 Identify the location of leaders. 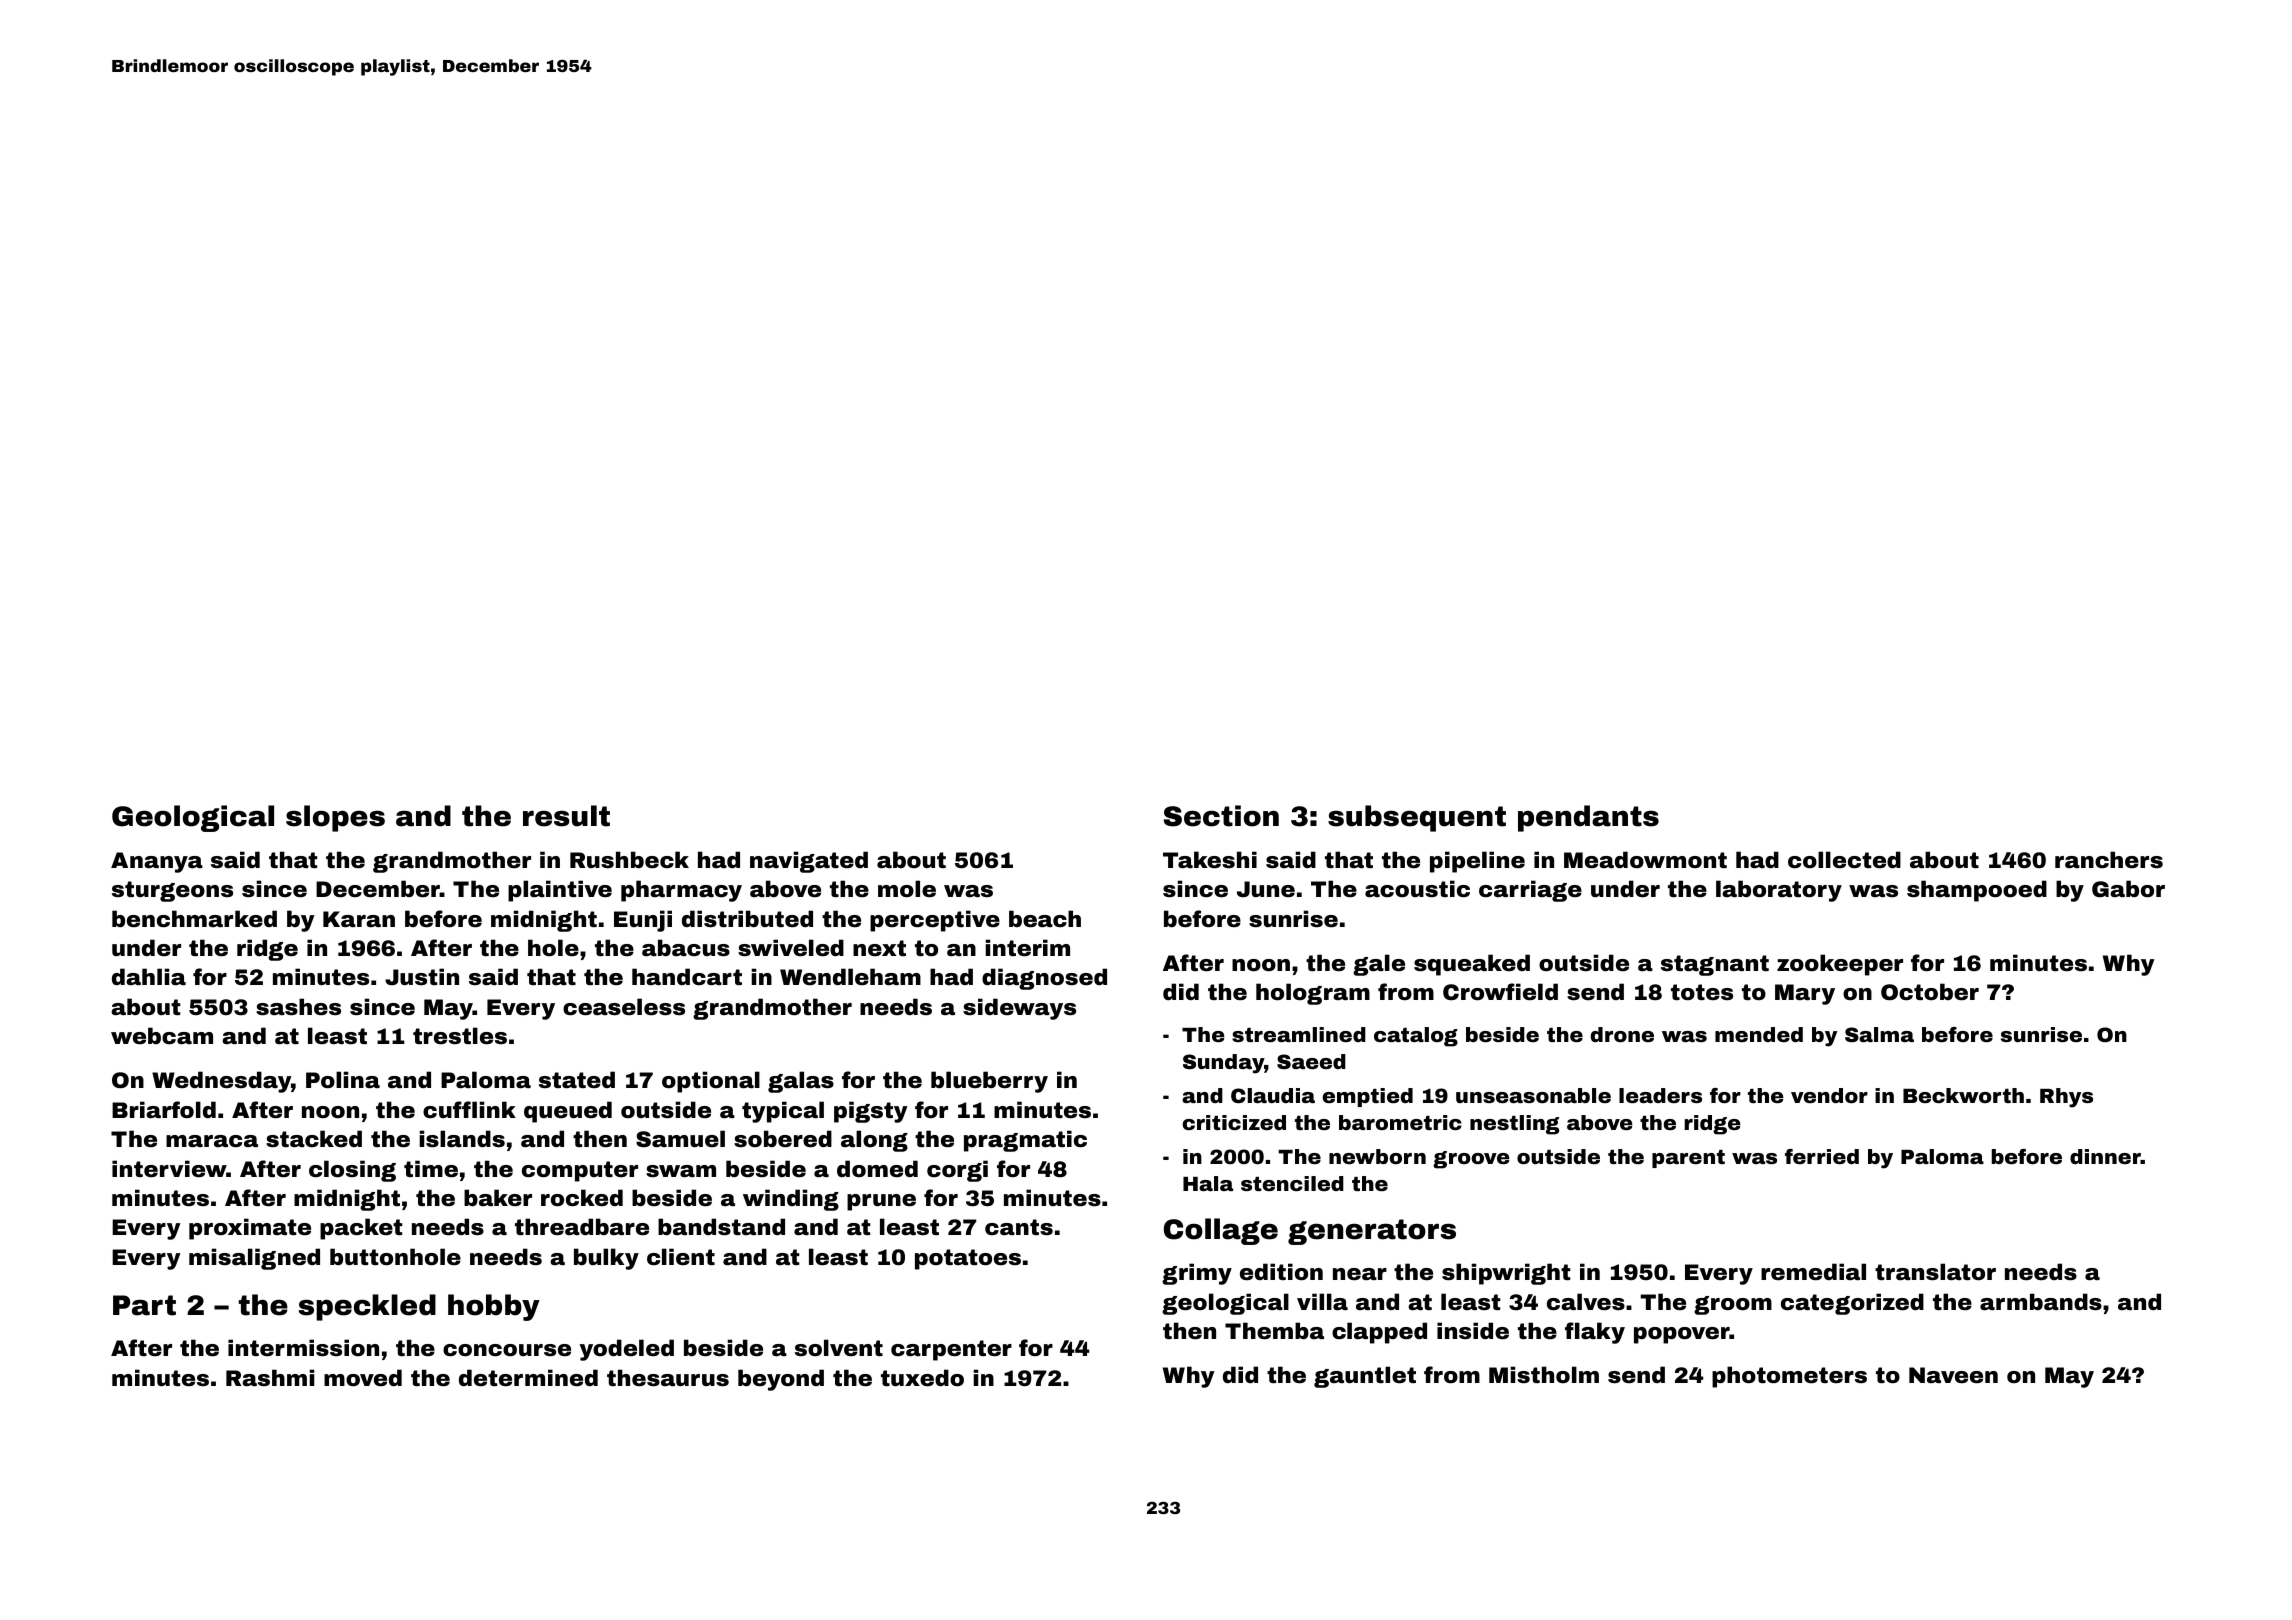
(1660, 1095).
